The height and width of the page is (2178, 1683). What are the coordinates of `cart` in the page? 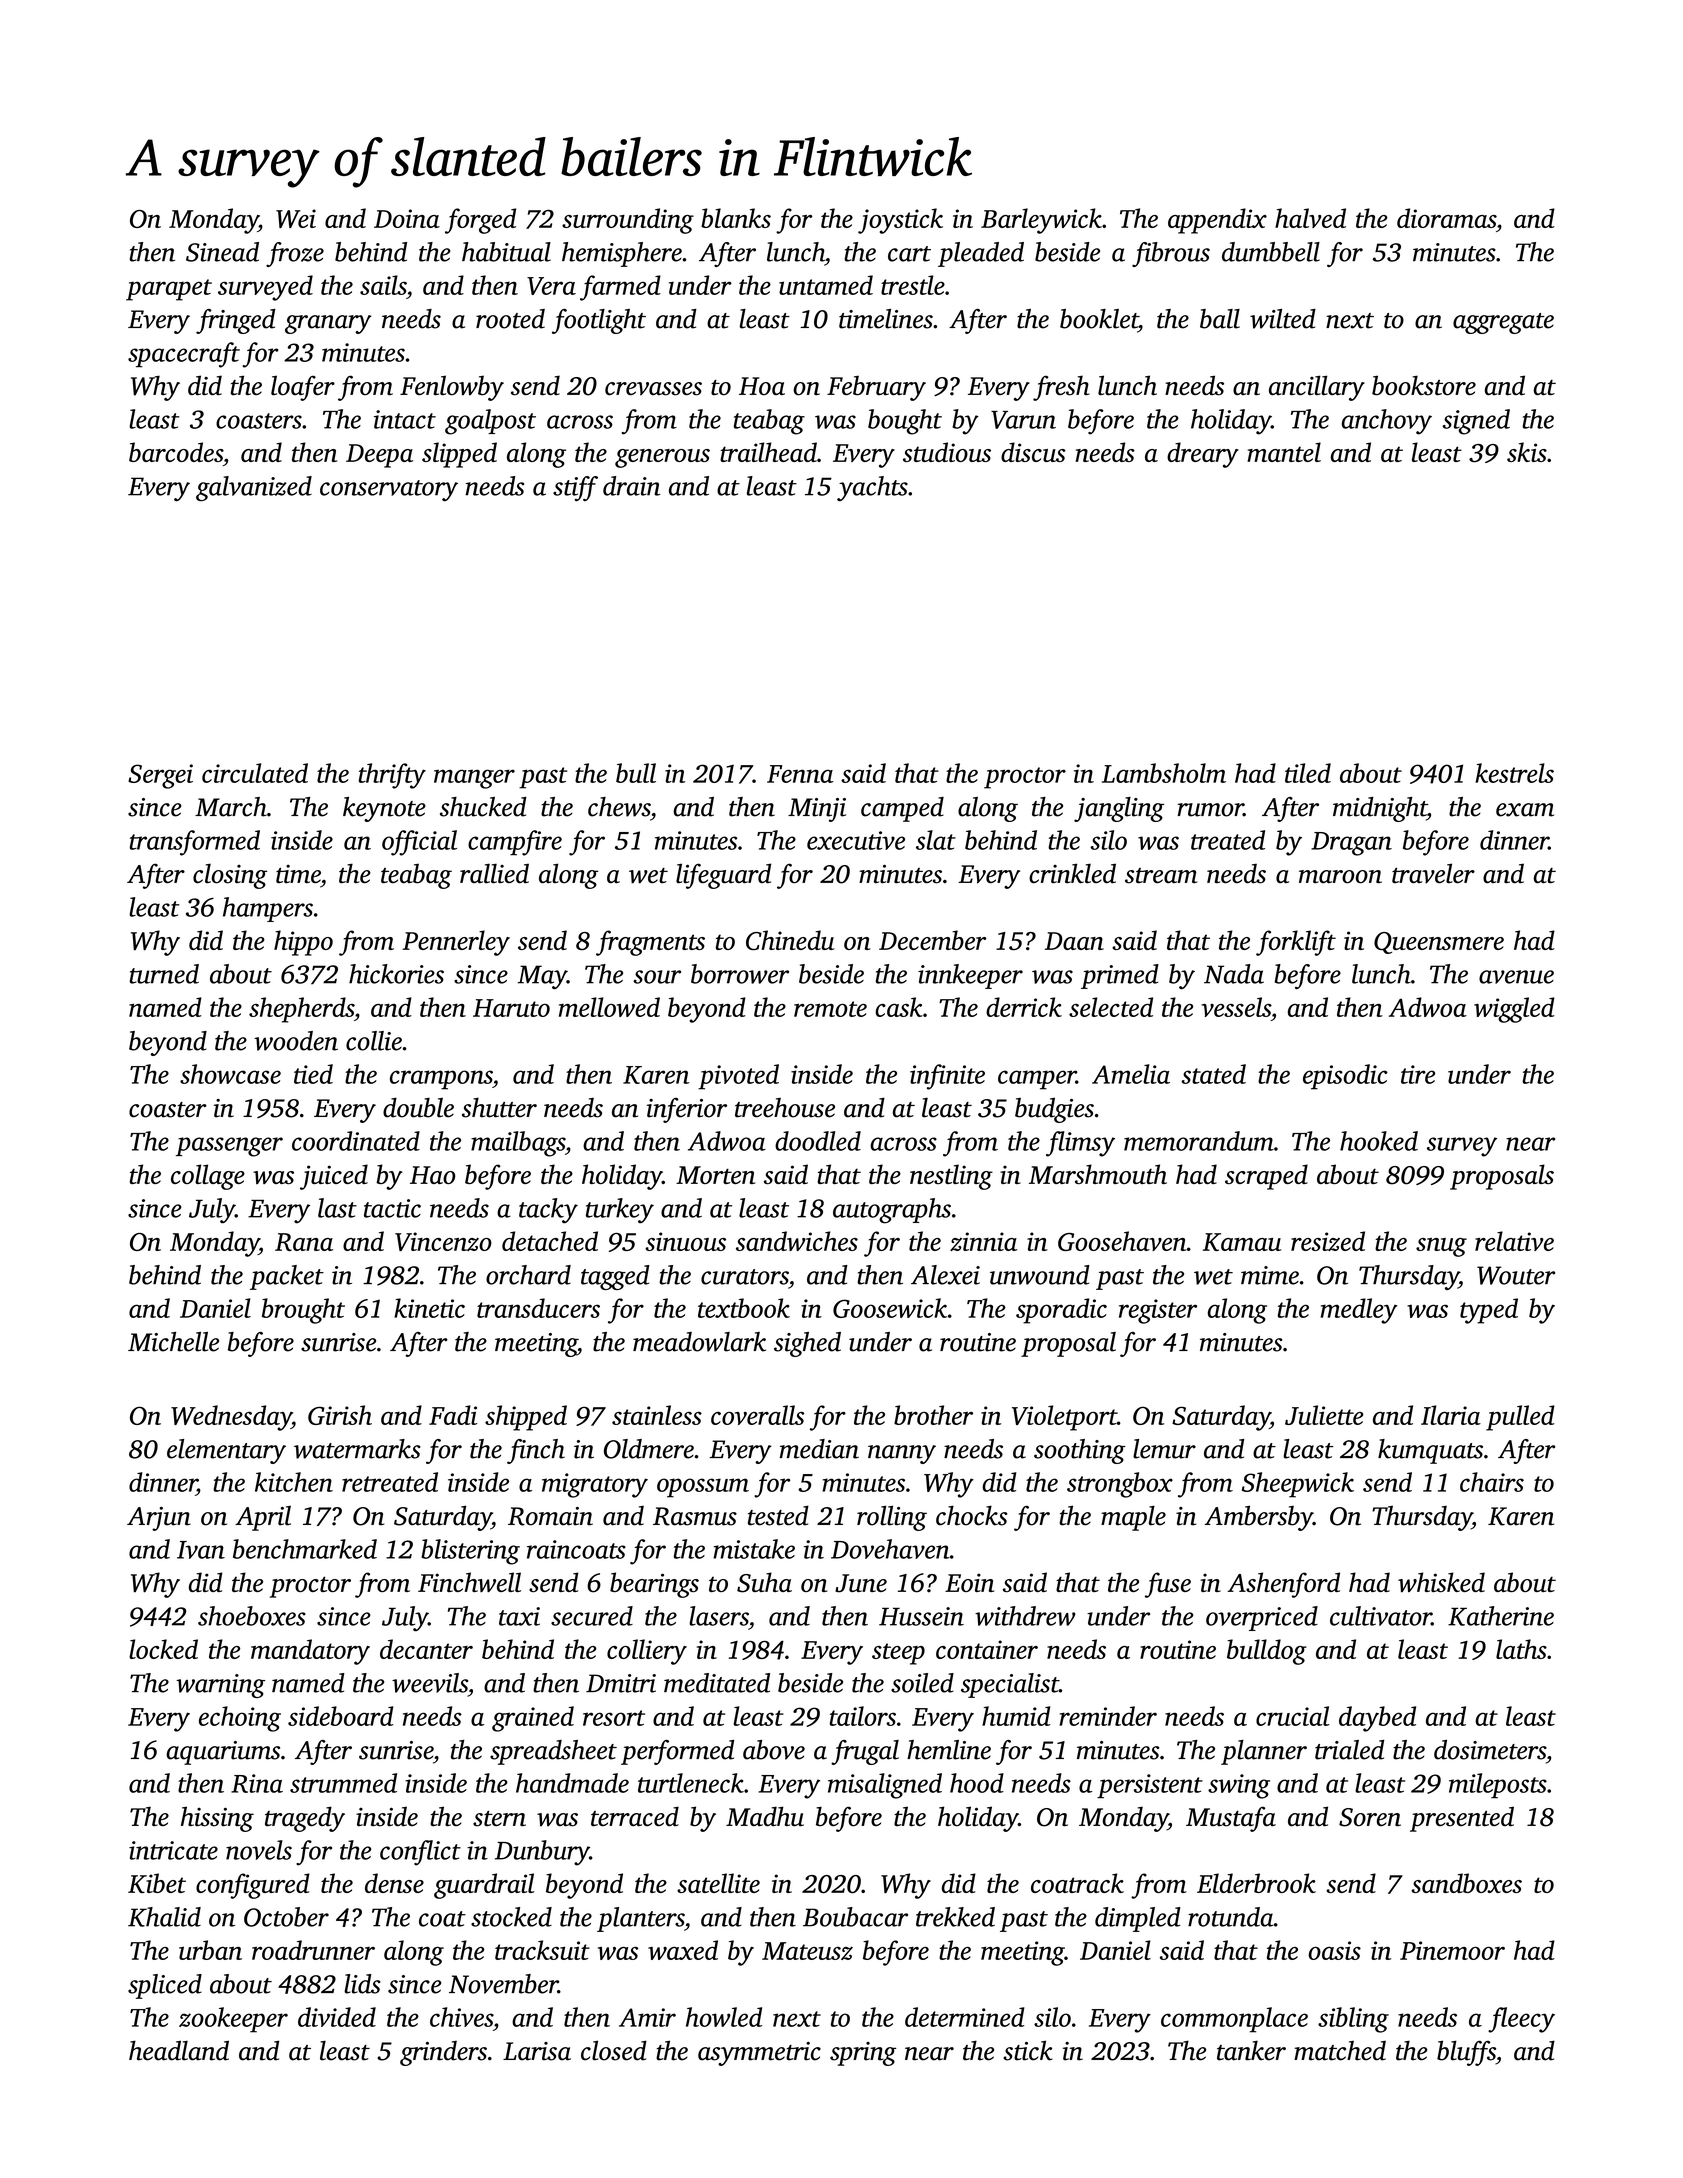 It's located at (909, 254).
